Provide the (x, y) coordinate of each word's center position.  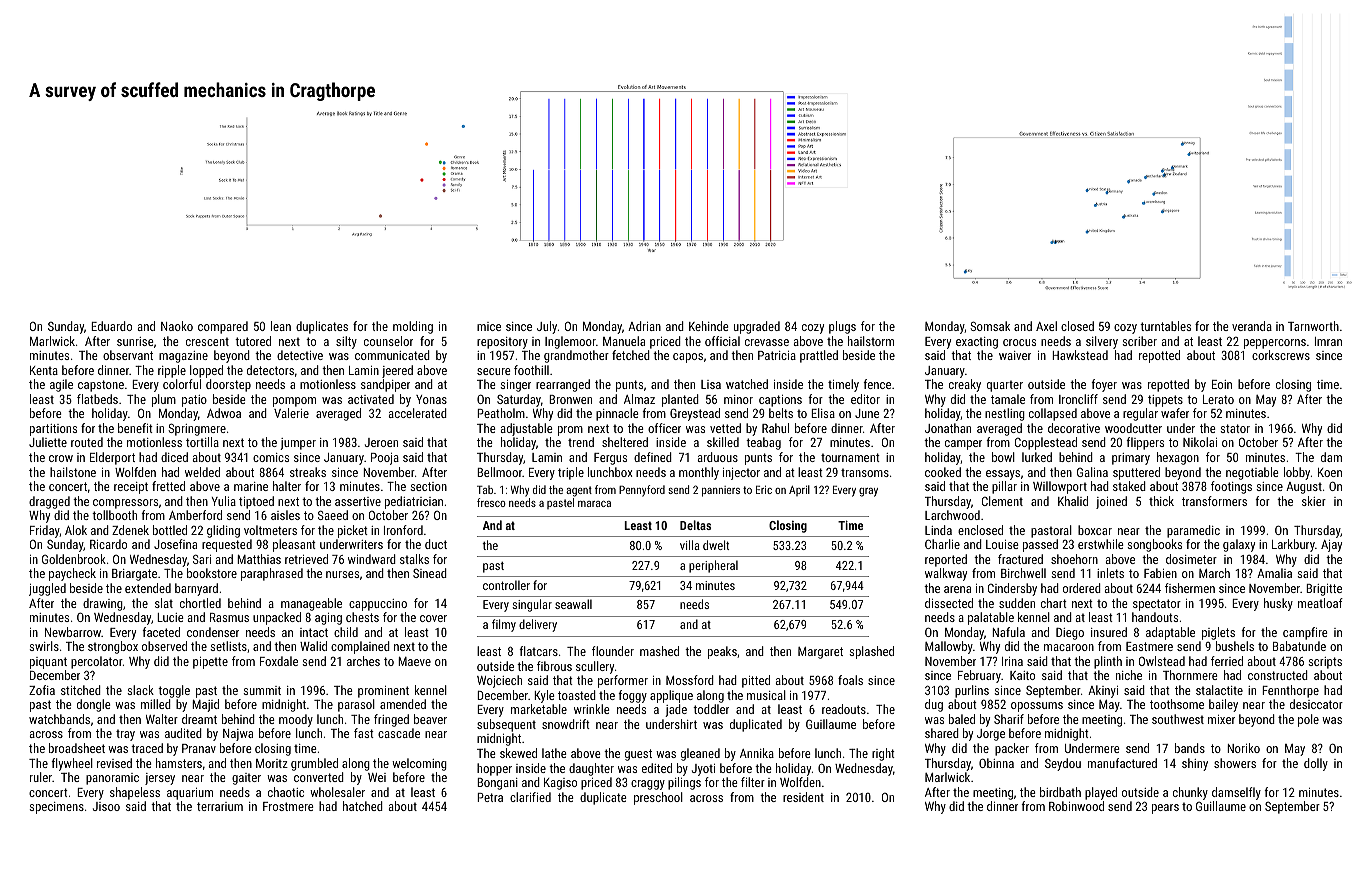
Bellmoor (499, 472)
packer (1012, 749)
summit (262, 690)
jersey (160, 779)
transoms (865, 472)
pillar (1004, 487)
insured (1109, 632)
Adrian (644, 326)
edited (657, 768)
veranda (1252, 326)
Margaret (820, 653)
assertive (358, 501)
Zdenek (130, 530)
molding (413, 327)
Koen (1330, 472)
